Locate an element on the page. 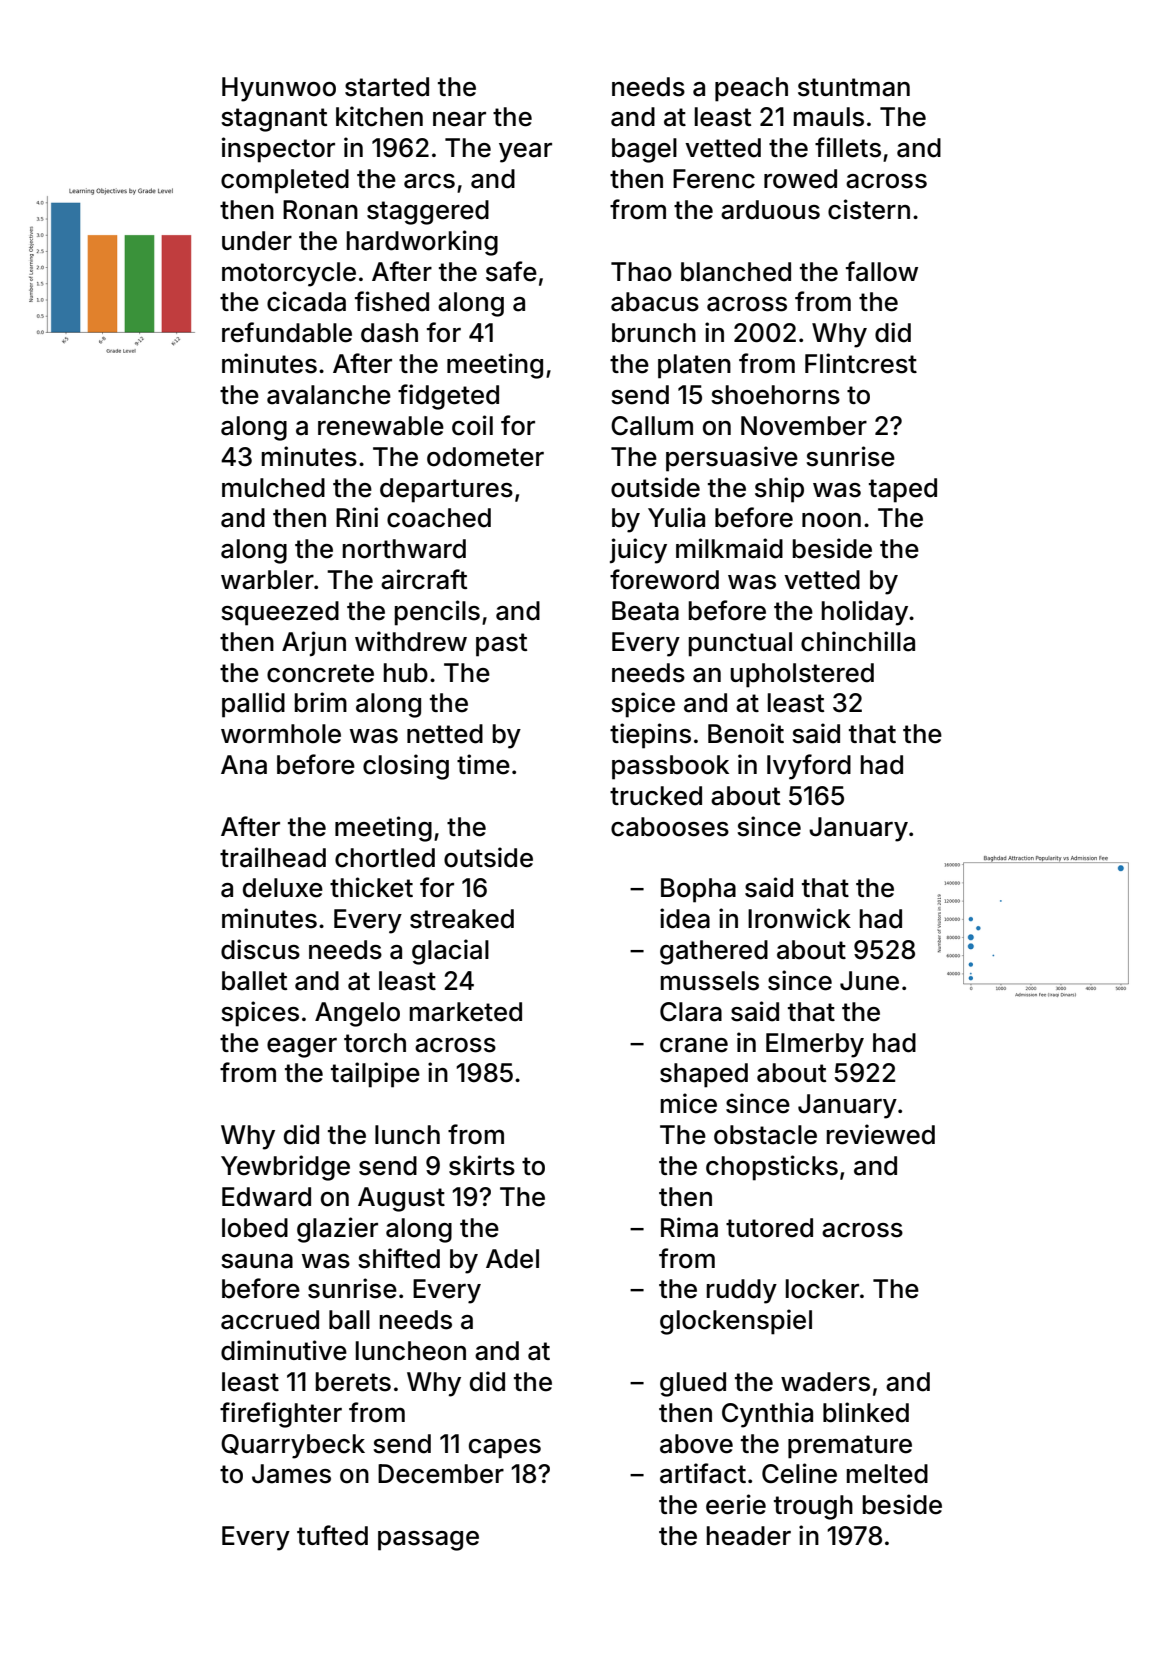 The width and height of the document is (1165, 1654). past is located at coordinates (501, 645).
